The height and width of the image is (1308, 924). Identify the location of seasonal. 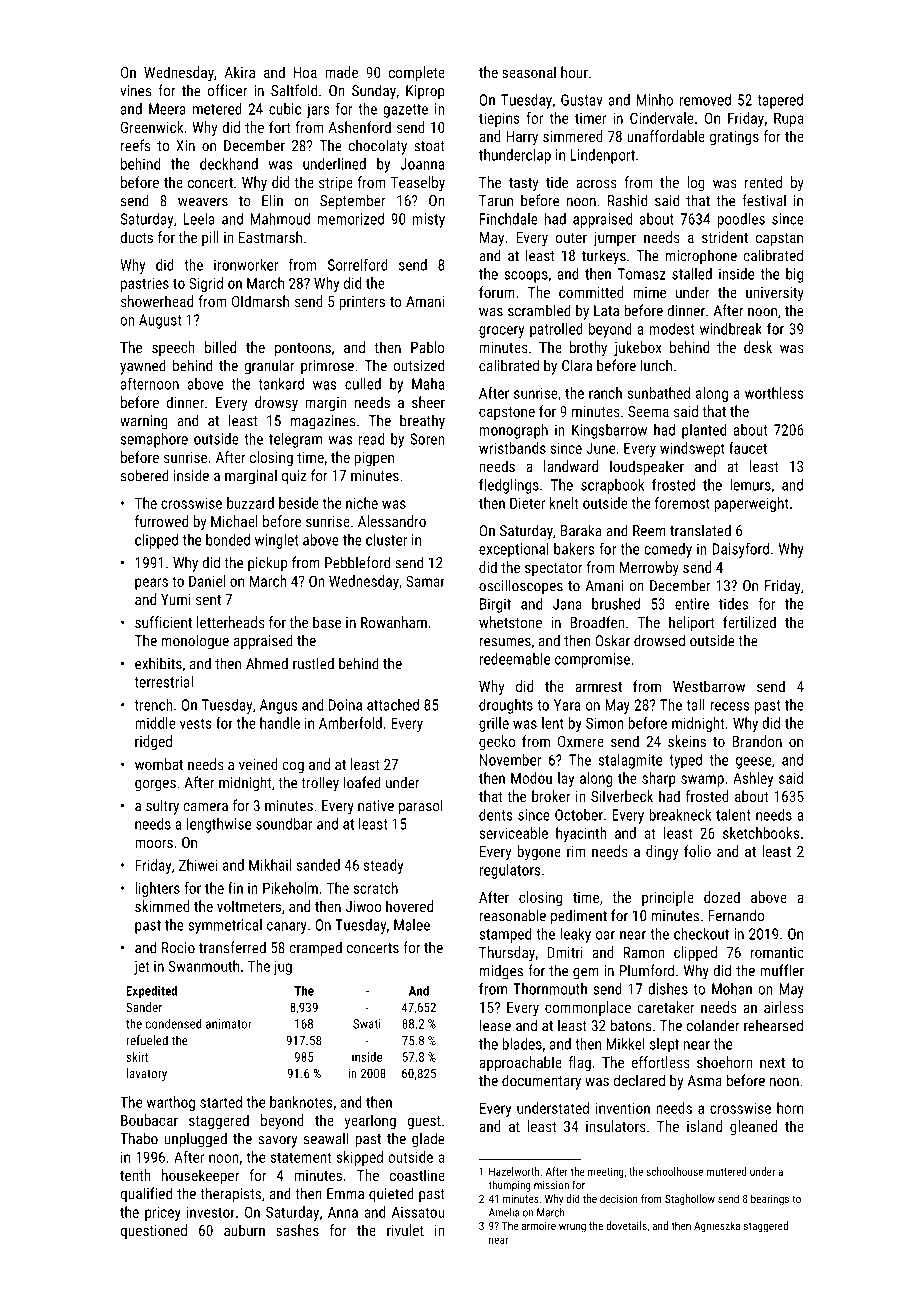
(529, 72).
